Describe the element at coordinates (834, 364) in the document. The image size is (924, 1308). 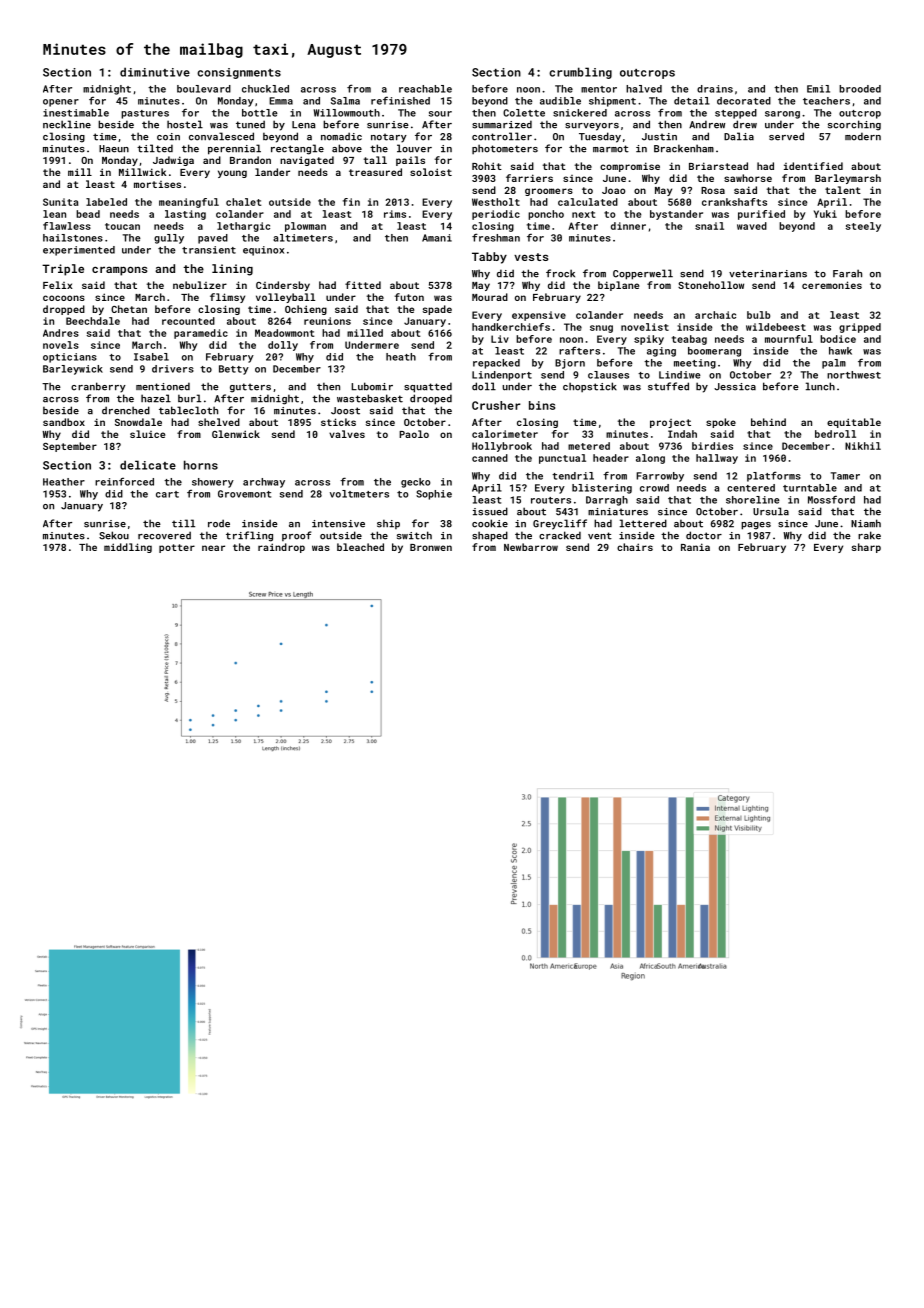
I see `palm` at that location.
